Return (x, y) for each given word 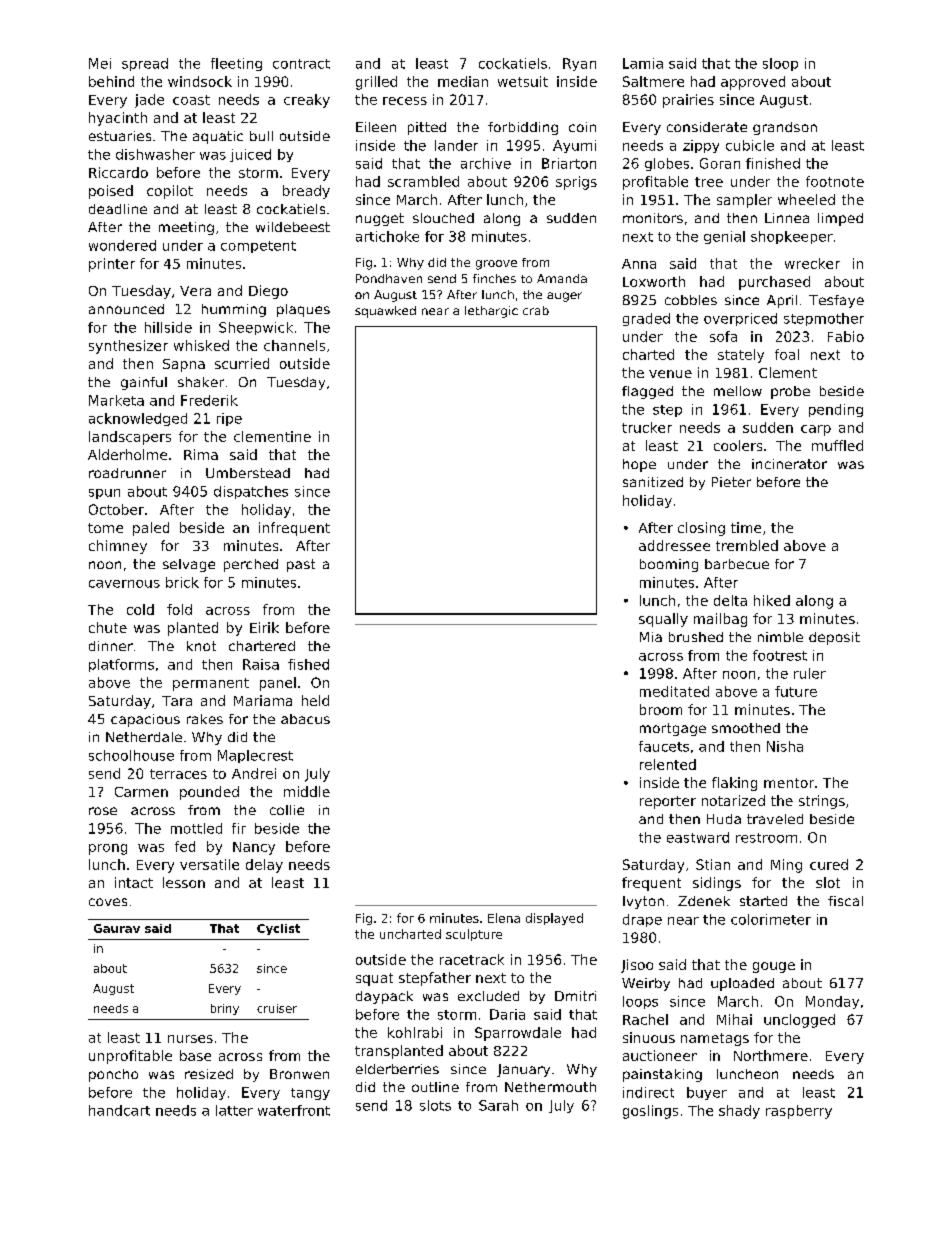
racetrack (472, 959)
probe (790, 392)
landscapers (130, 438)
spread (145, 64)
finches (494, 278)
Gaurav (117, 928)
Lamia (643, 63)
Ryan (579, 64)
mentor (789, 783)
